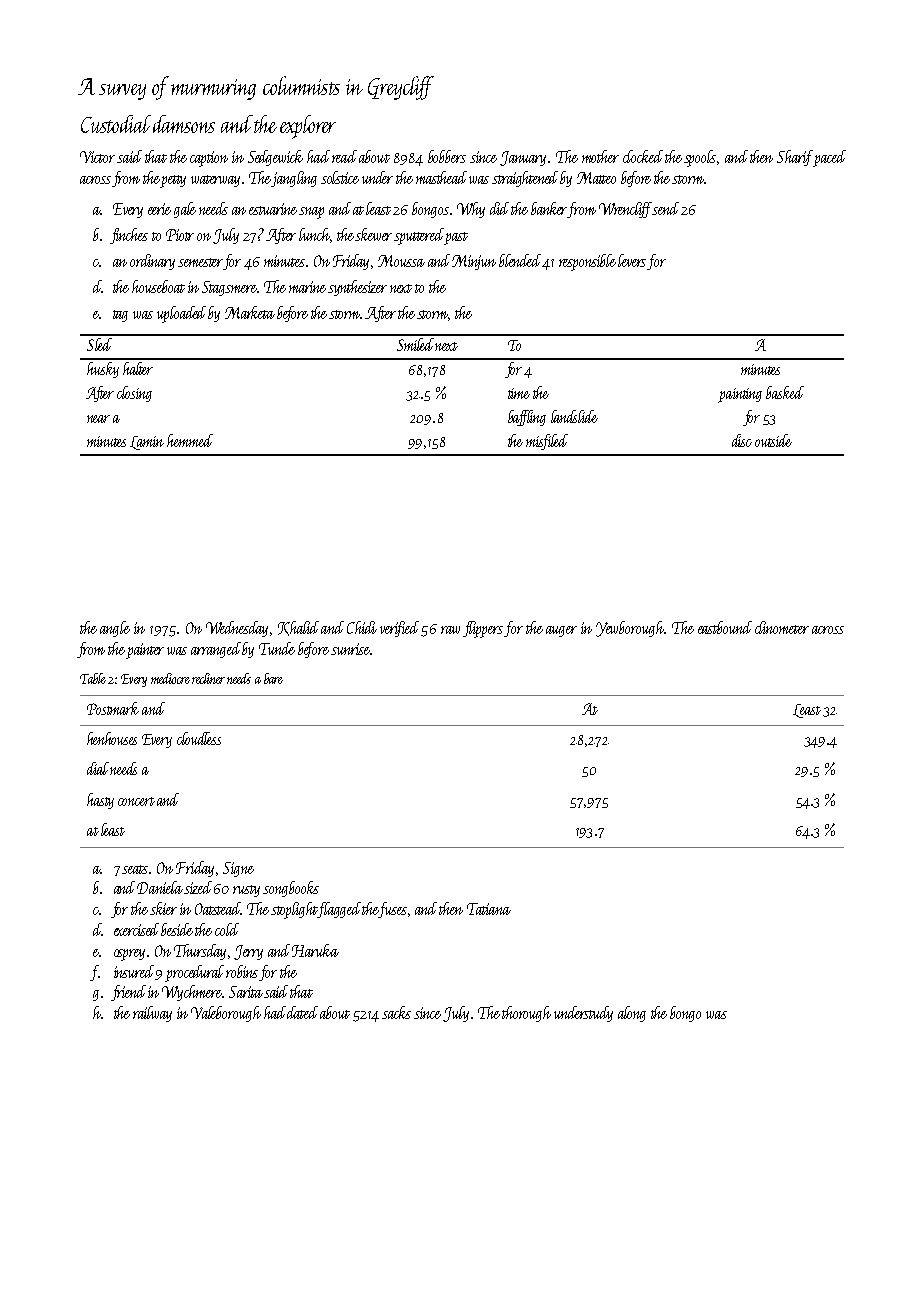 This document has width=924, height=1314. I want to click on Victor, so click(97, 157).
